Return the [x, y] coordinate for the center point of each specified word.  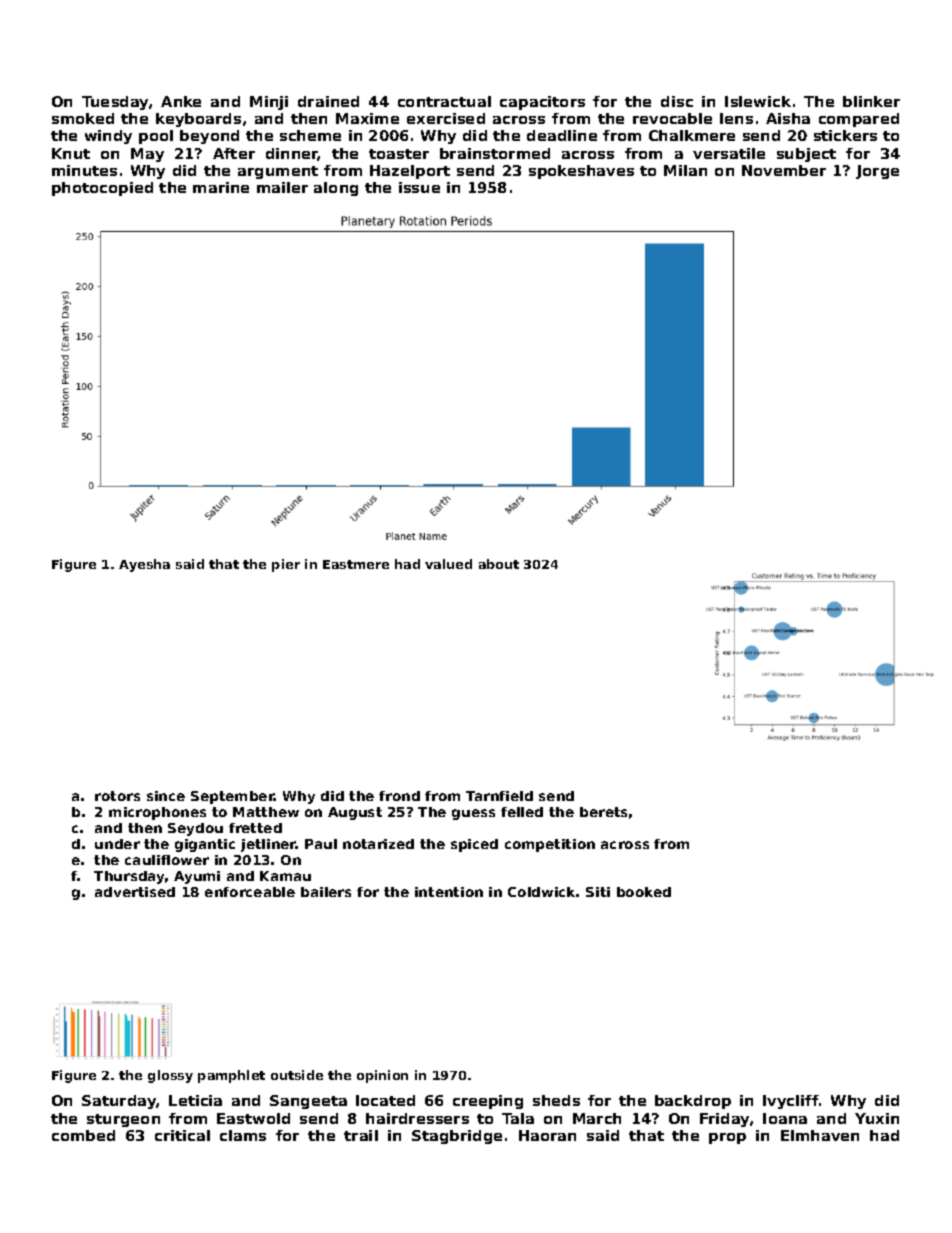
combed [83, 1135]
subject [806, 155]
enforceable [250, 892]
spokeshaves [581, 172]
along [336, 189]
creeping [488, 1102]
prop [727, 1138]
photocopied [102, 189]
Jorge [877, 172]
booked [644, 892]
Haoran [547, 1135]
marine [221, 187]
